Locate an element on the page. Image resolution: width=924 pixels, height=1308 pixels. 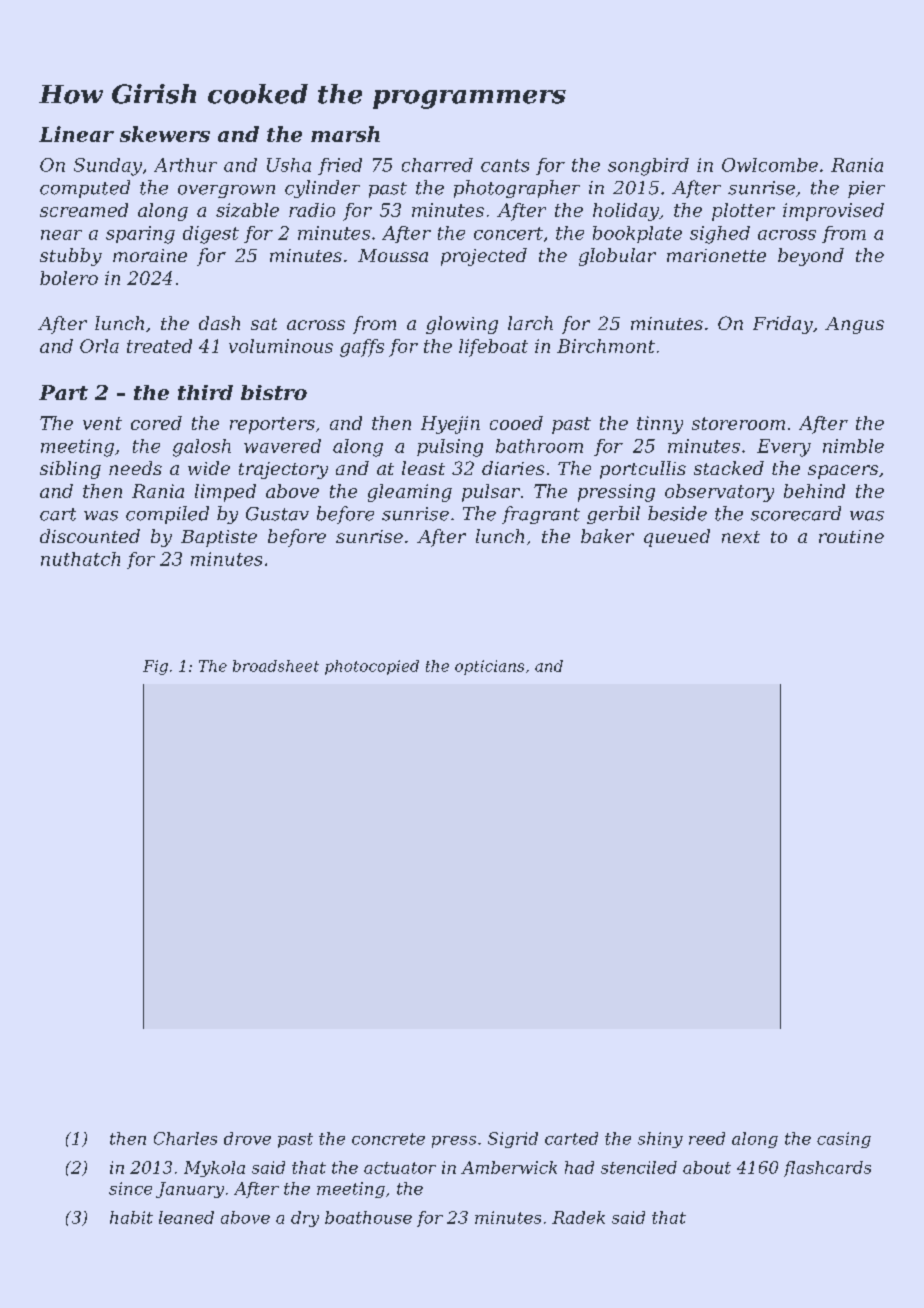
overgrown is located at coordinates (226, 191).
